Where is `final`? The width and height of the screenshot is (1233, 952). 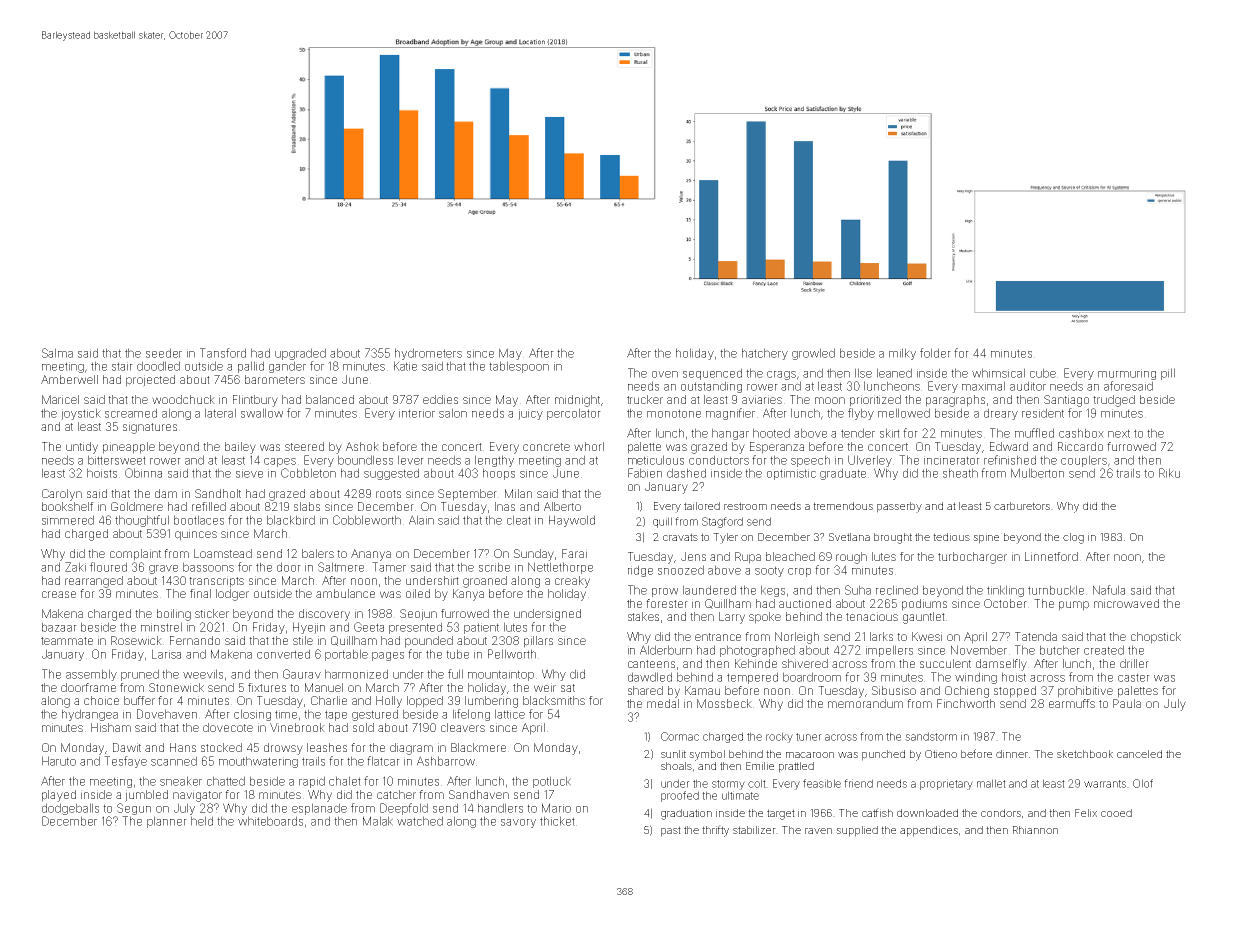
final is located at coordinates (200, 593).
